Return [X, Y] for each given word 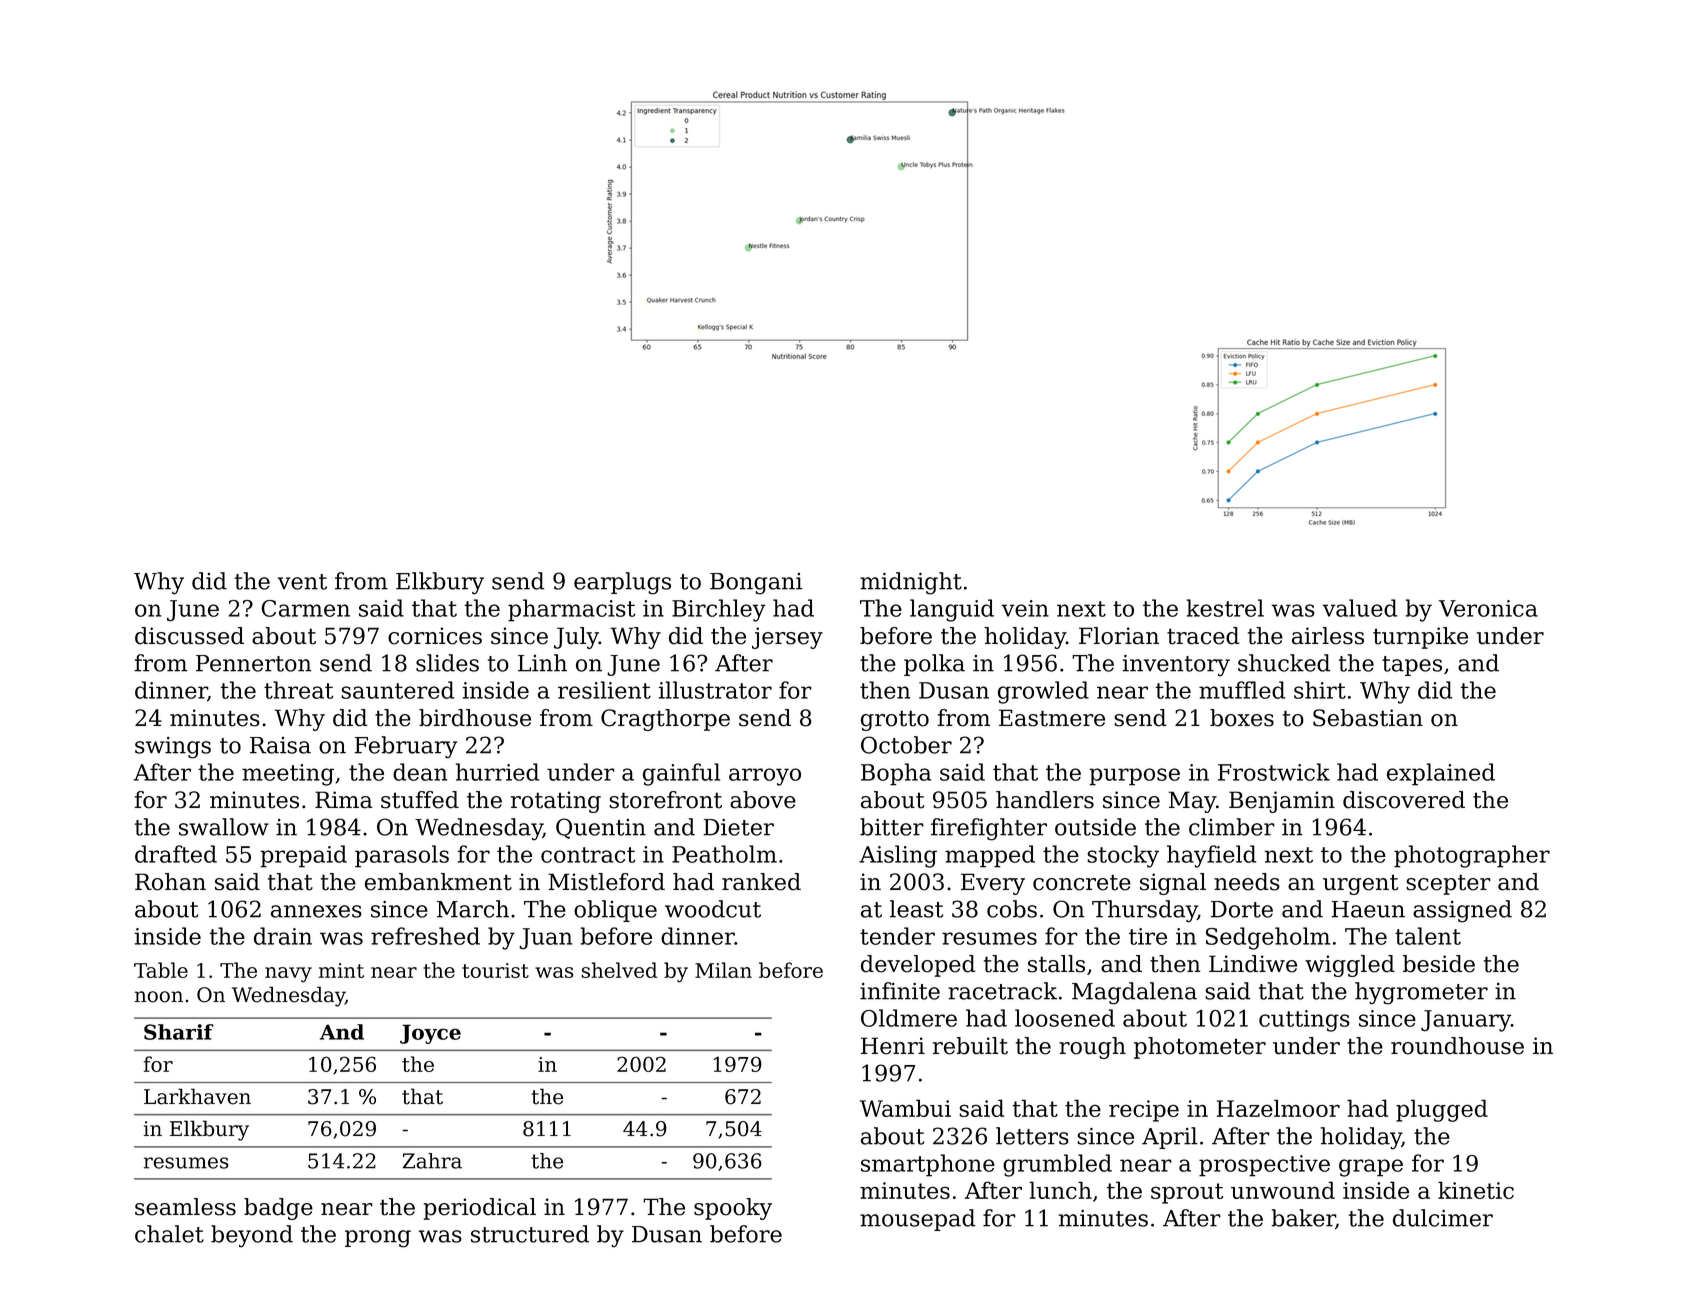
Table [161, 970]
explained [1441, 774]
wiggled [1350, 966]
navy [288, 975]
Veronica [1488, 608]
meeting [288, 775]
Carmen [305, 608]
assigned [1462, 911]
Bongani [756, 584]
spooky [733, 1209]
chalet [169, 1234]
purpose [1134, 777]
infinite [900, 991]
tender [897, 936]
